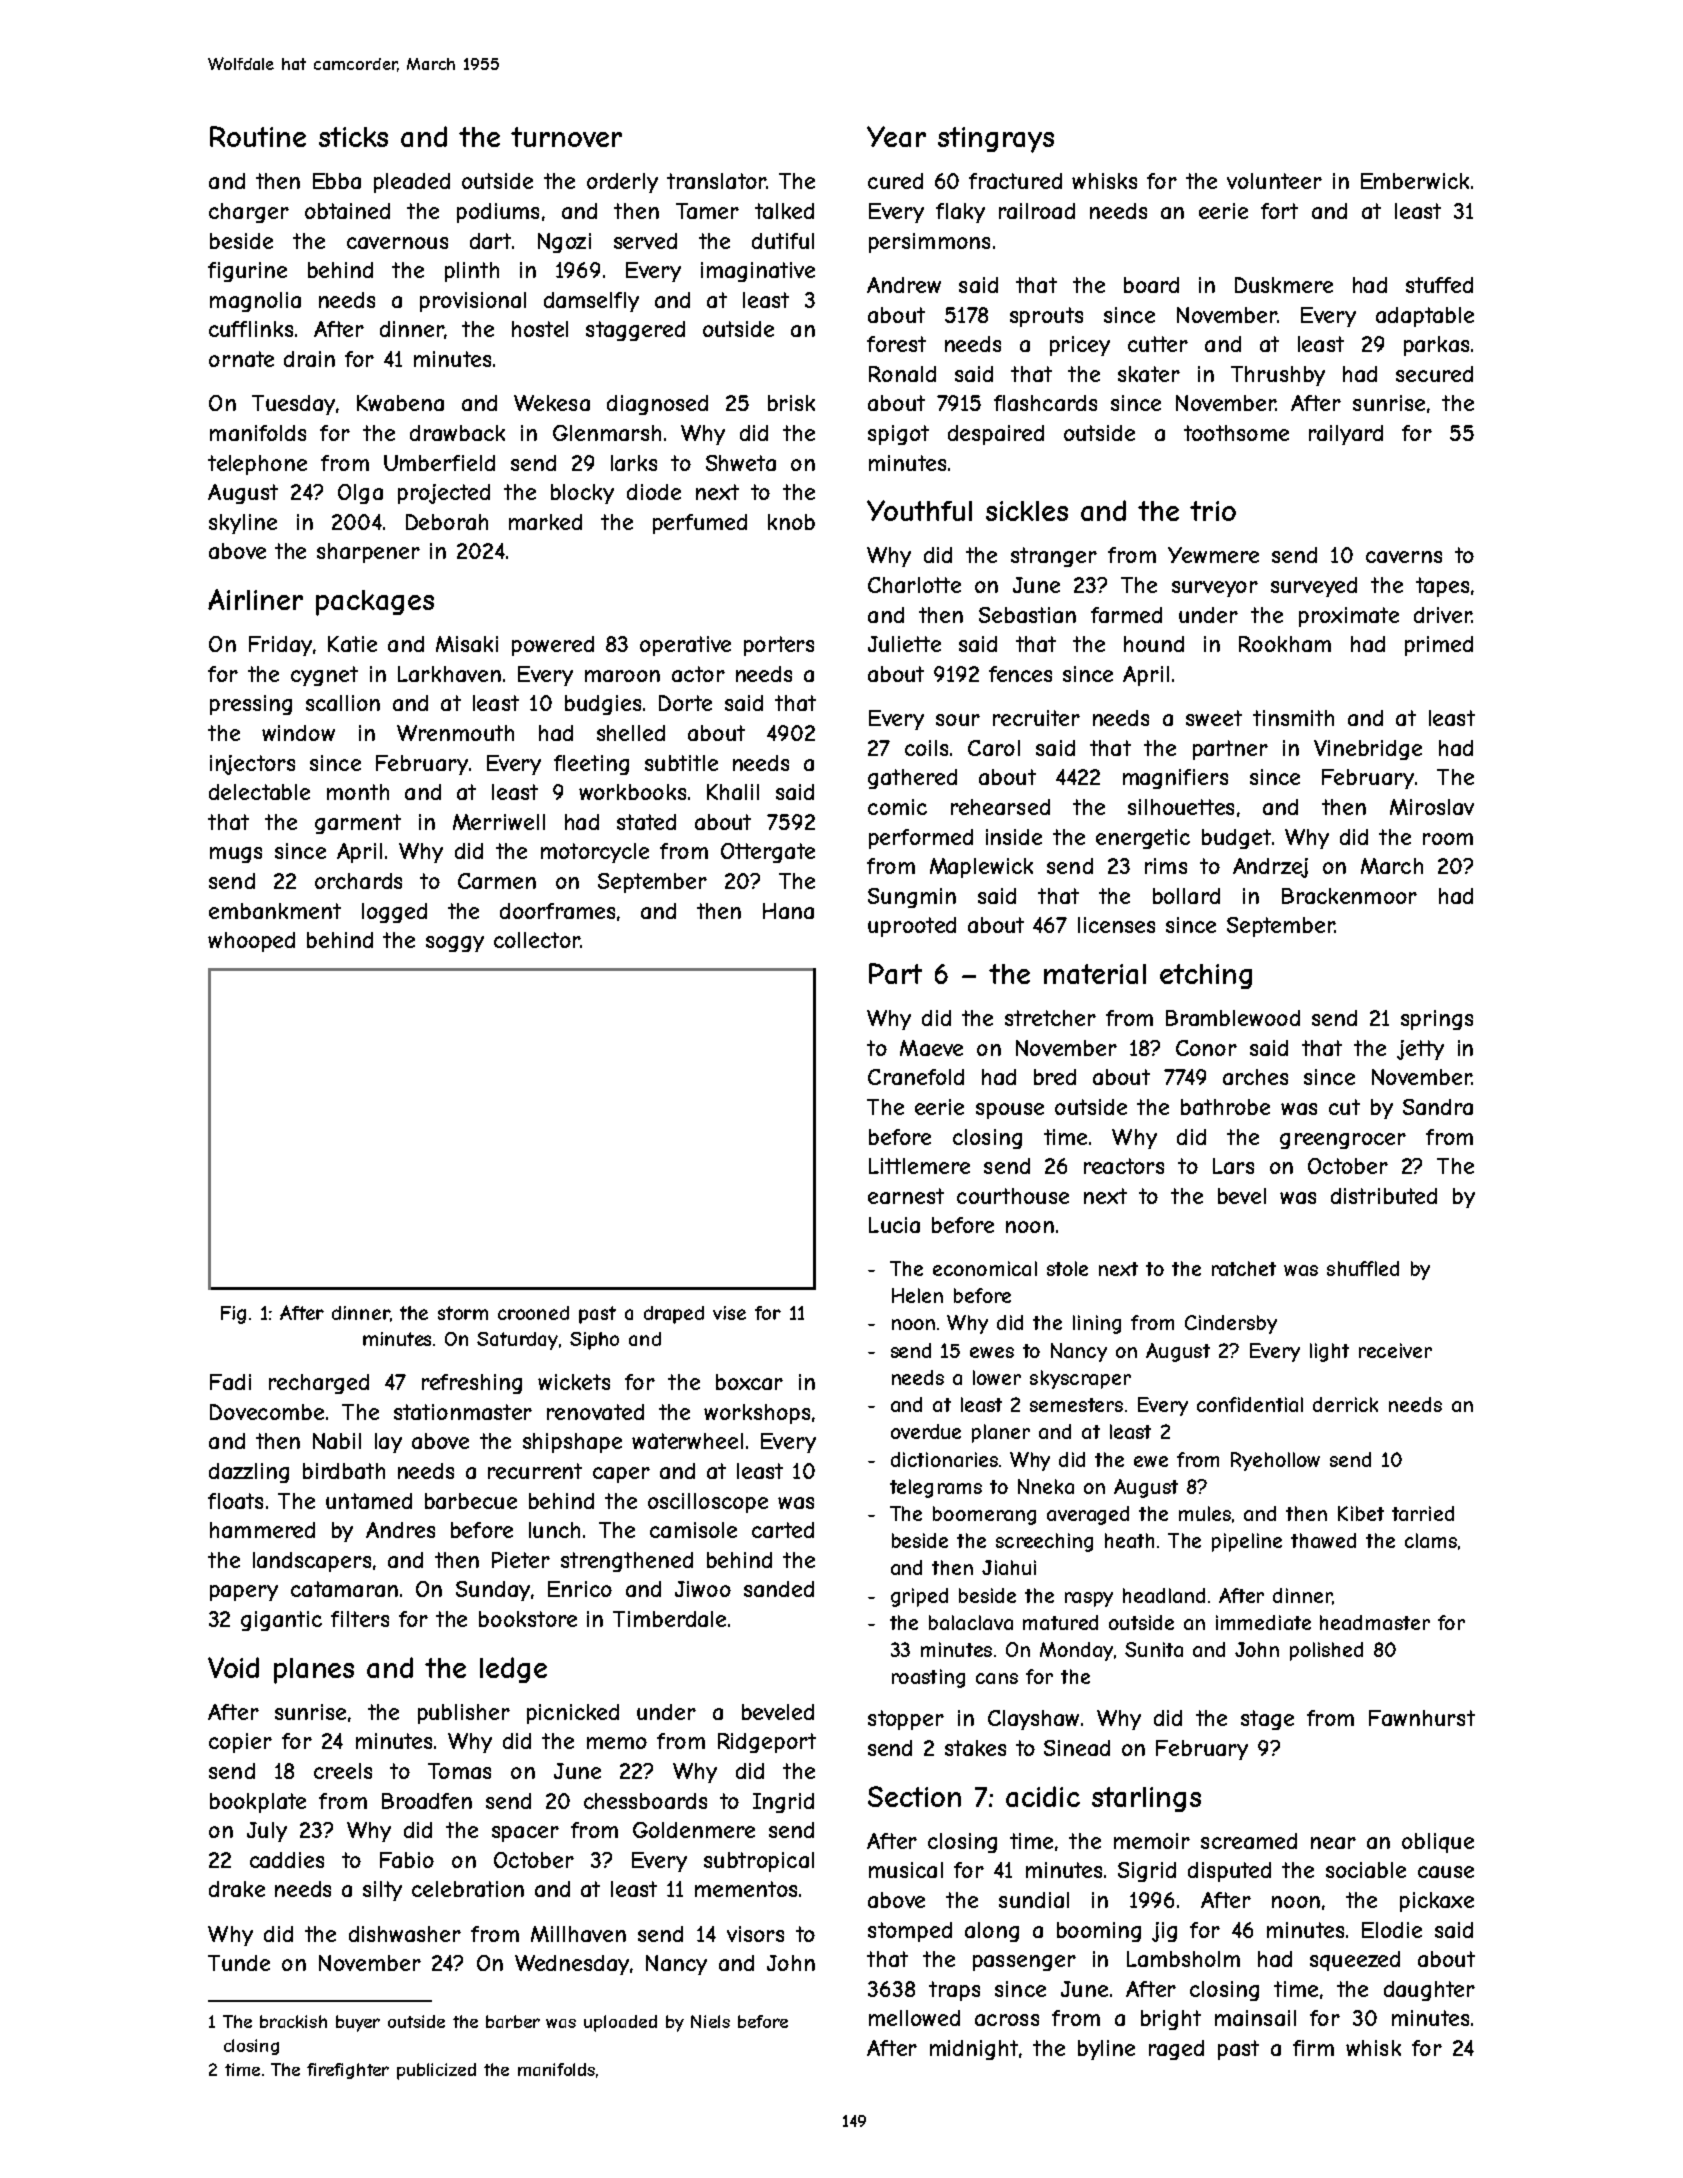  Describe the element at coordinates (455, 944) in the image. I see `soggy` at that location.
